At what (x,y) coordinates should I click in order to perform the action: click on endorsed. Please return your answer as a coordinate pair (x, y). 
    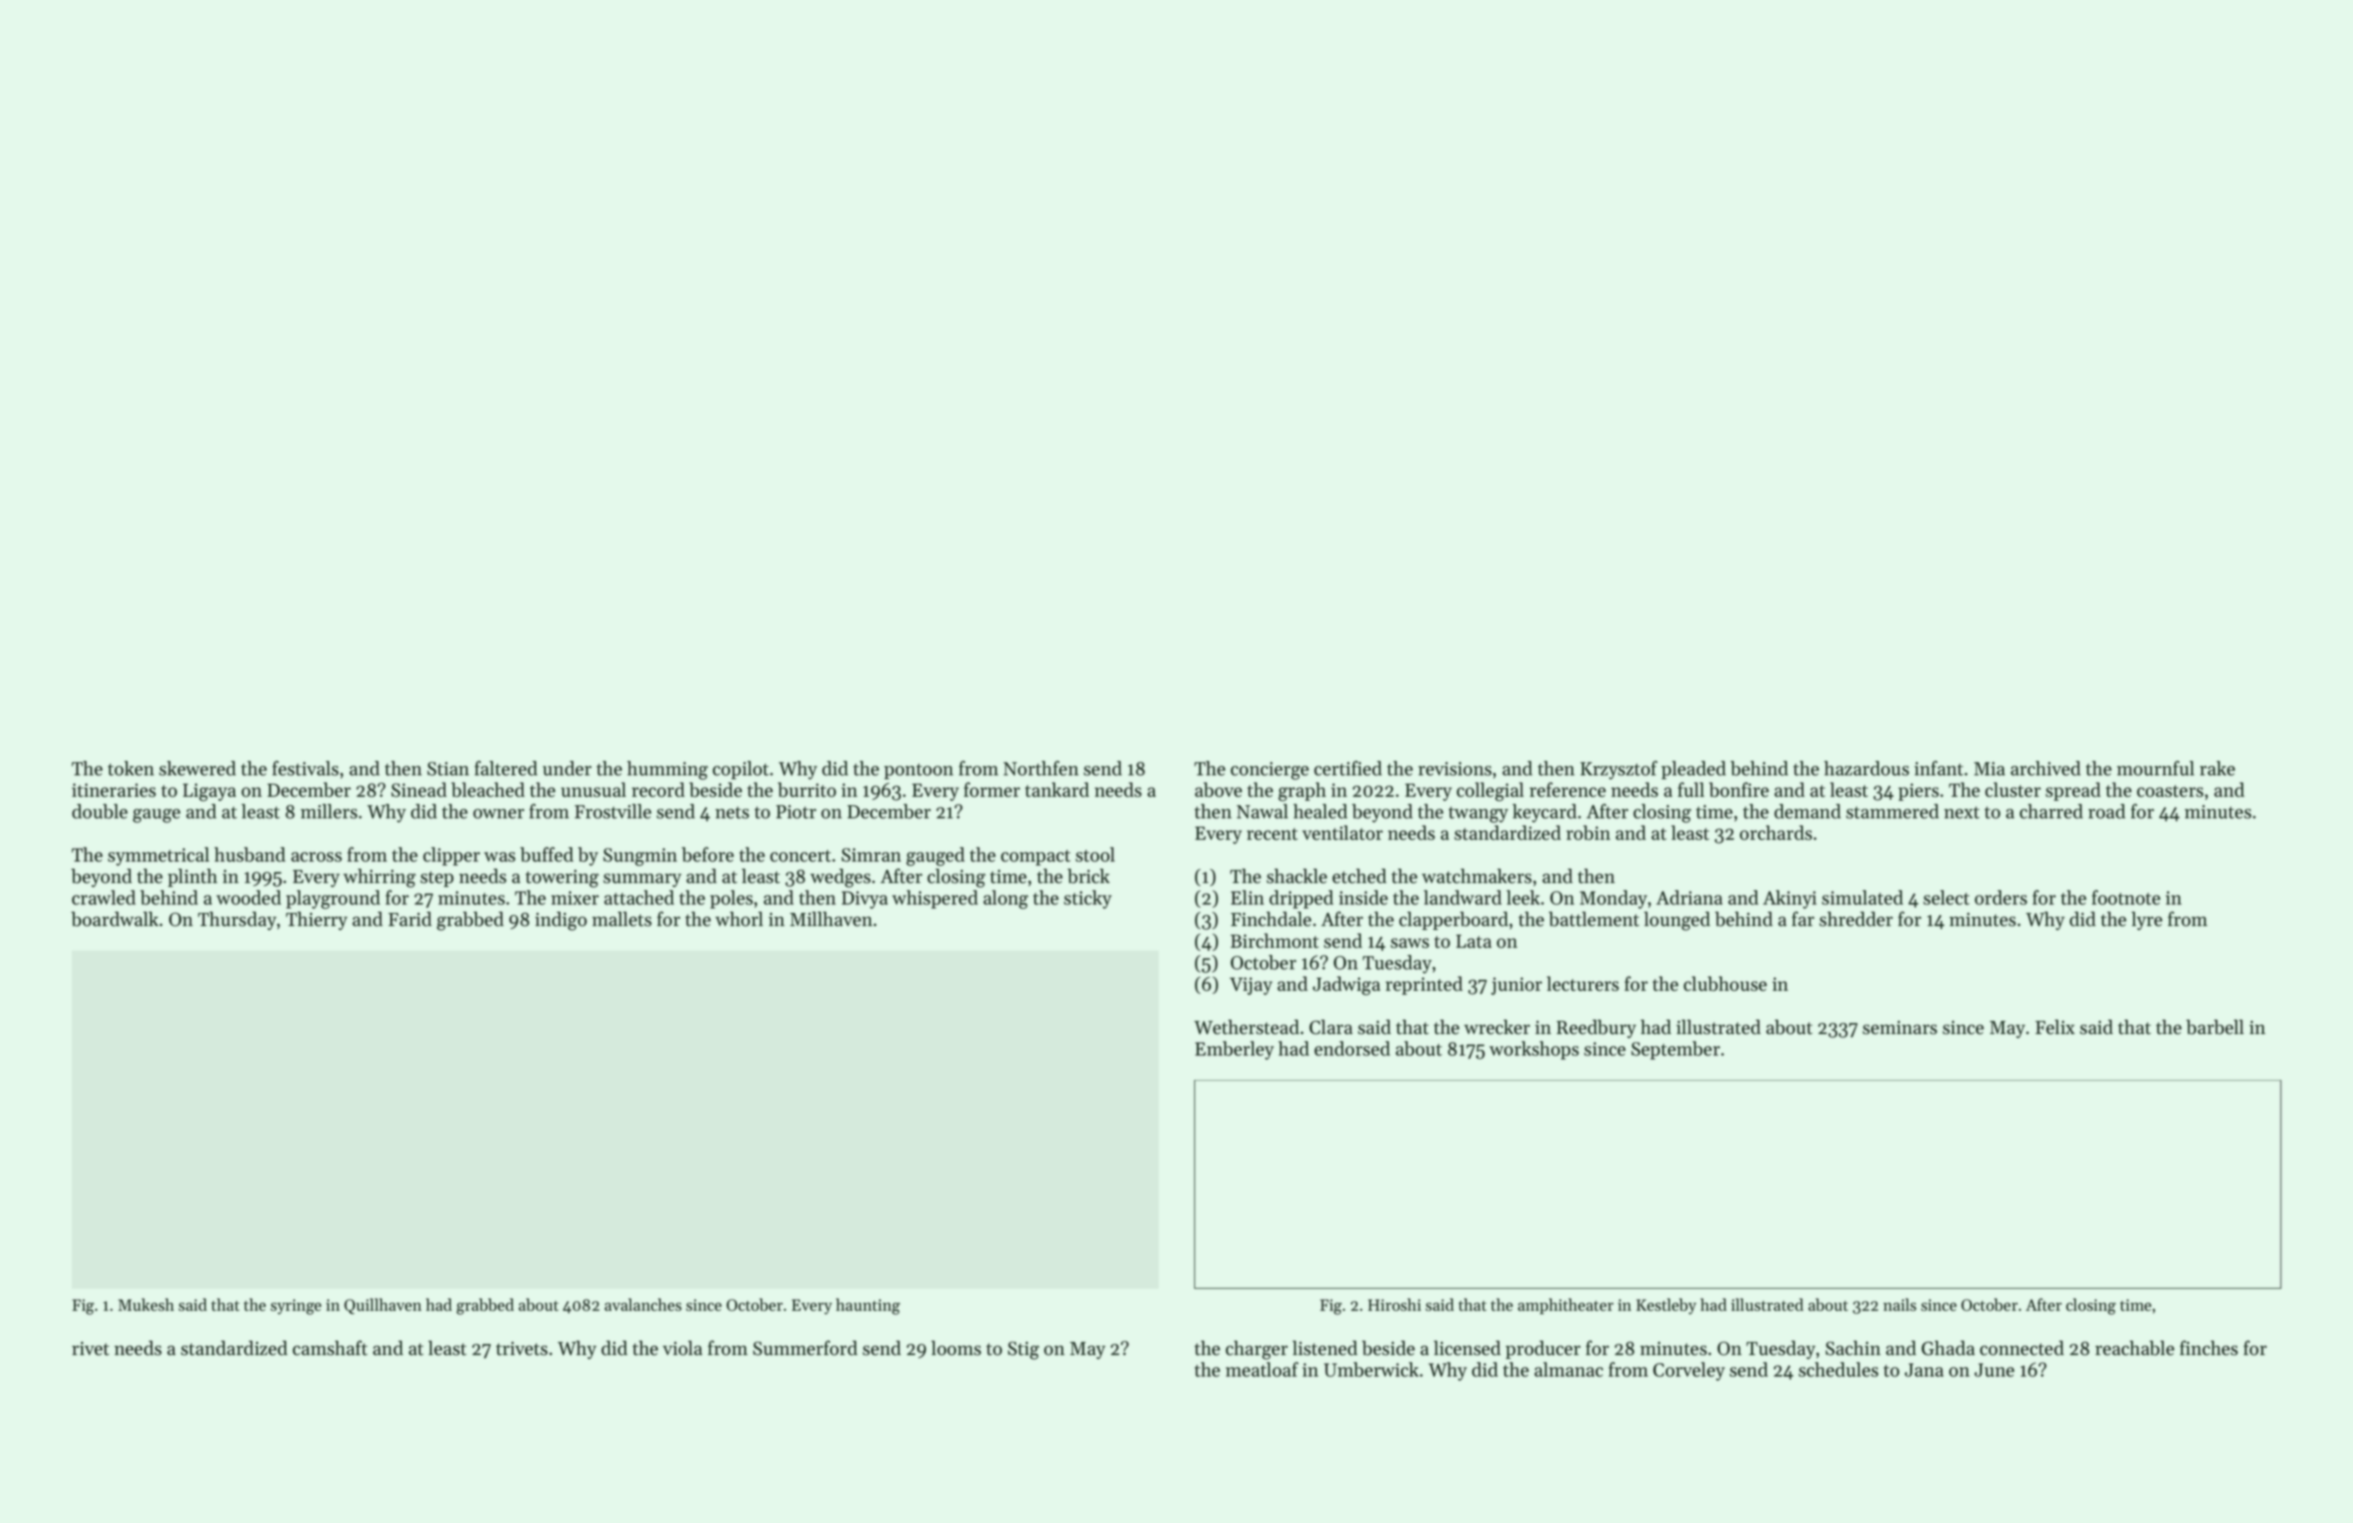
    Looking at the image, I should click on (1352, 1048).
